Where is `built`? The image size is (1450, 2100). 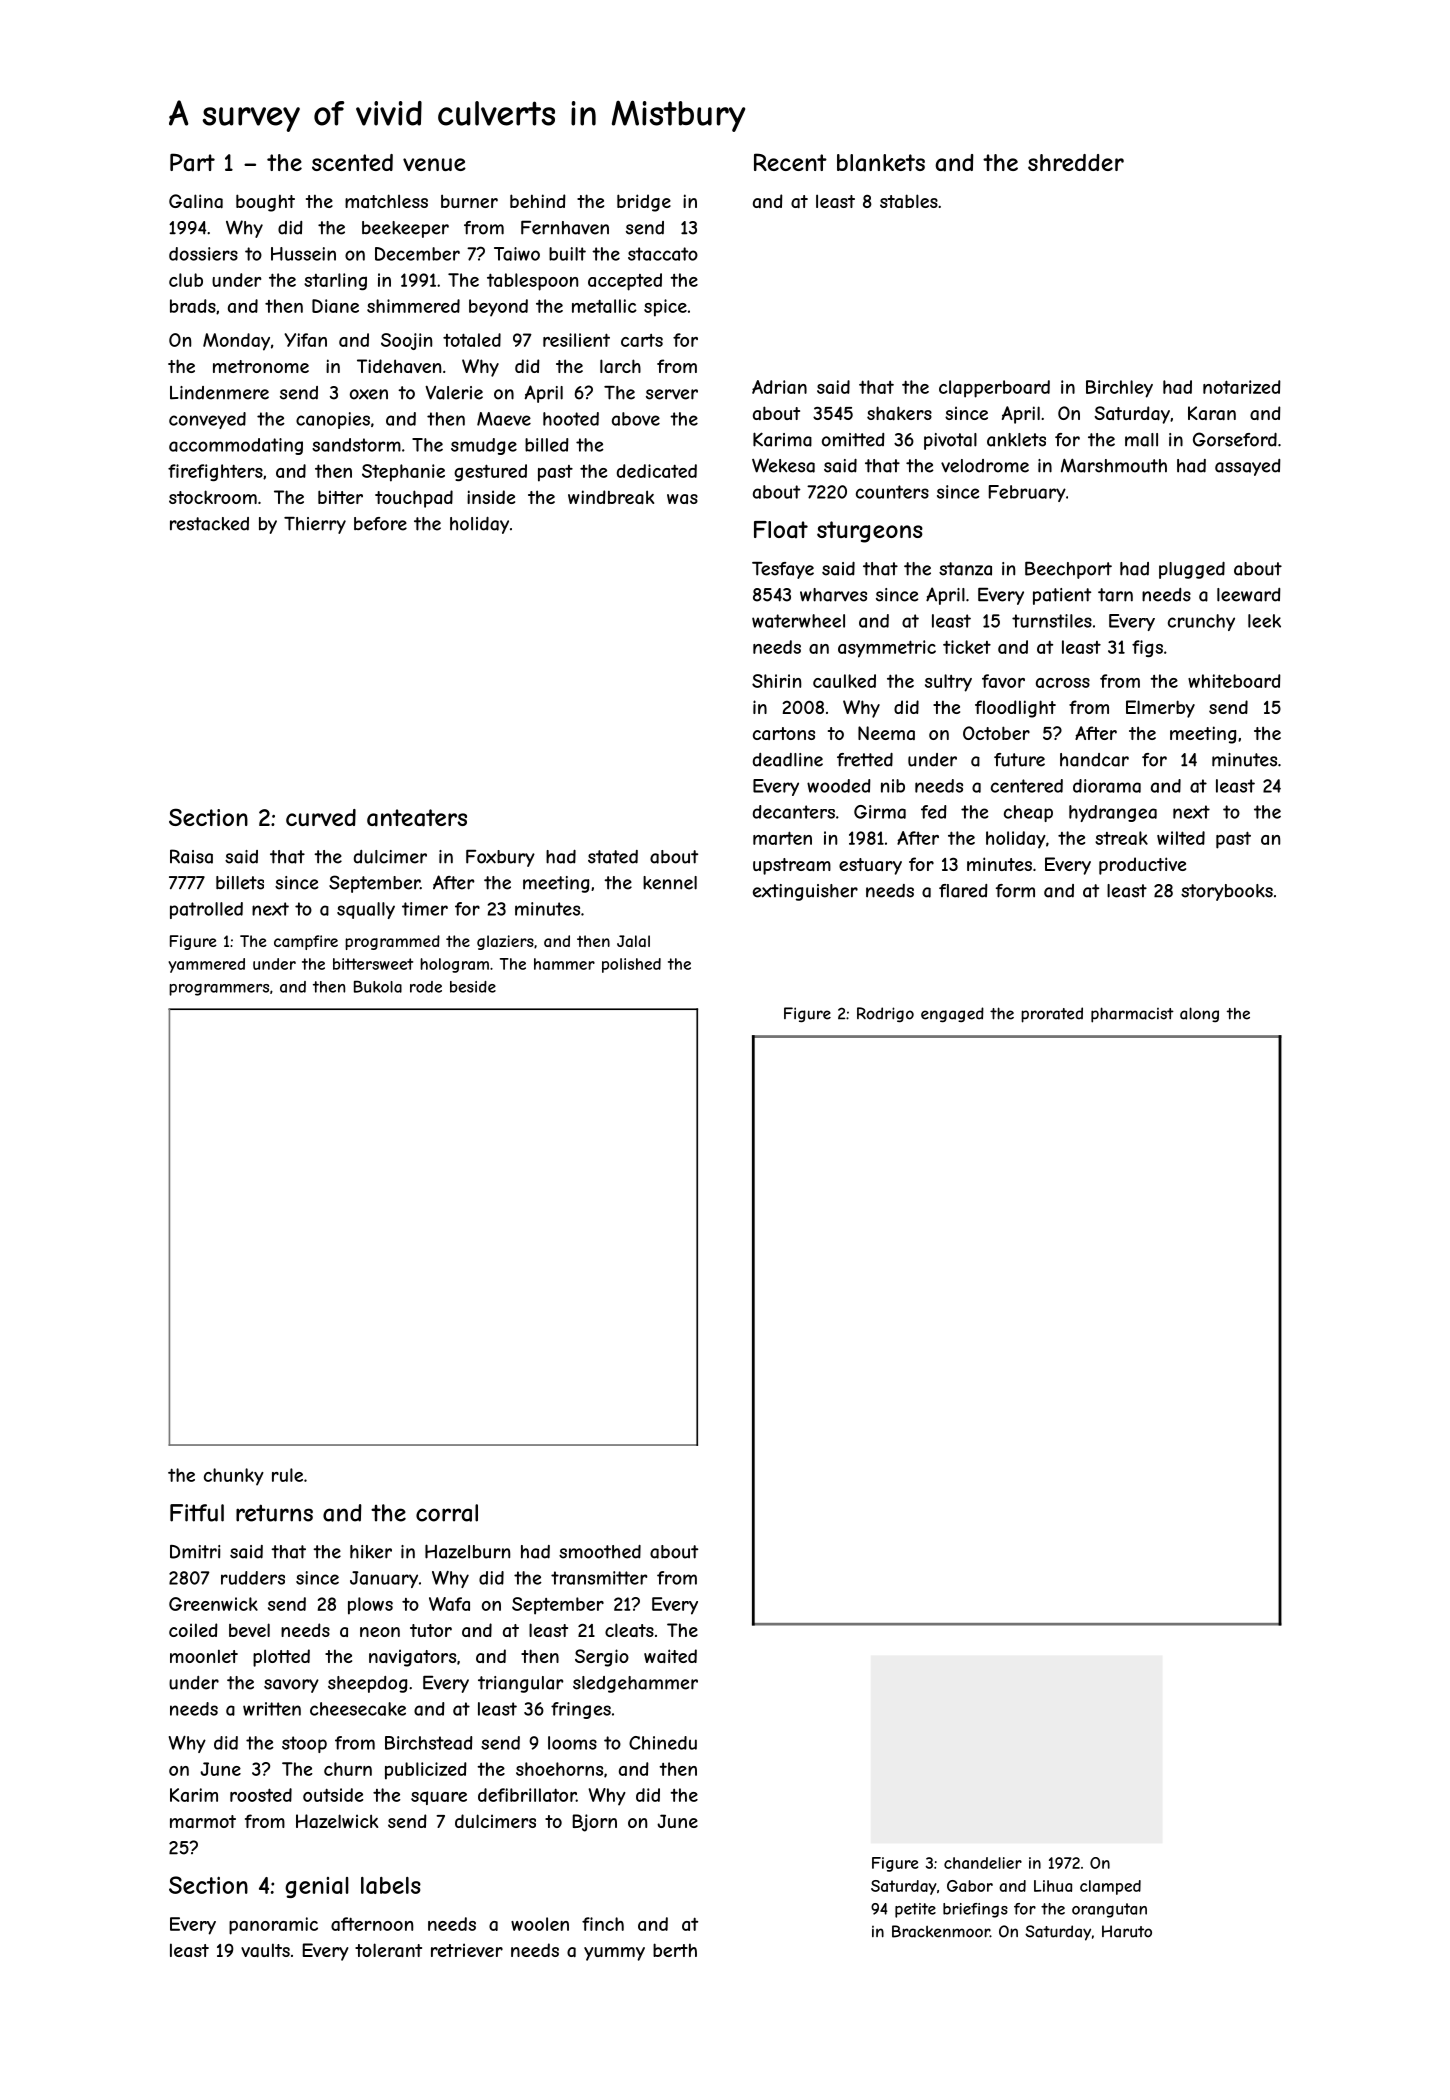 built is located at coordinates (567, 254).
